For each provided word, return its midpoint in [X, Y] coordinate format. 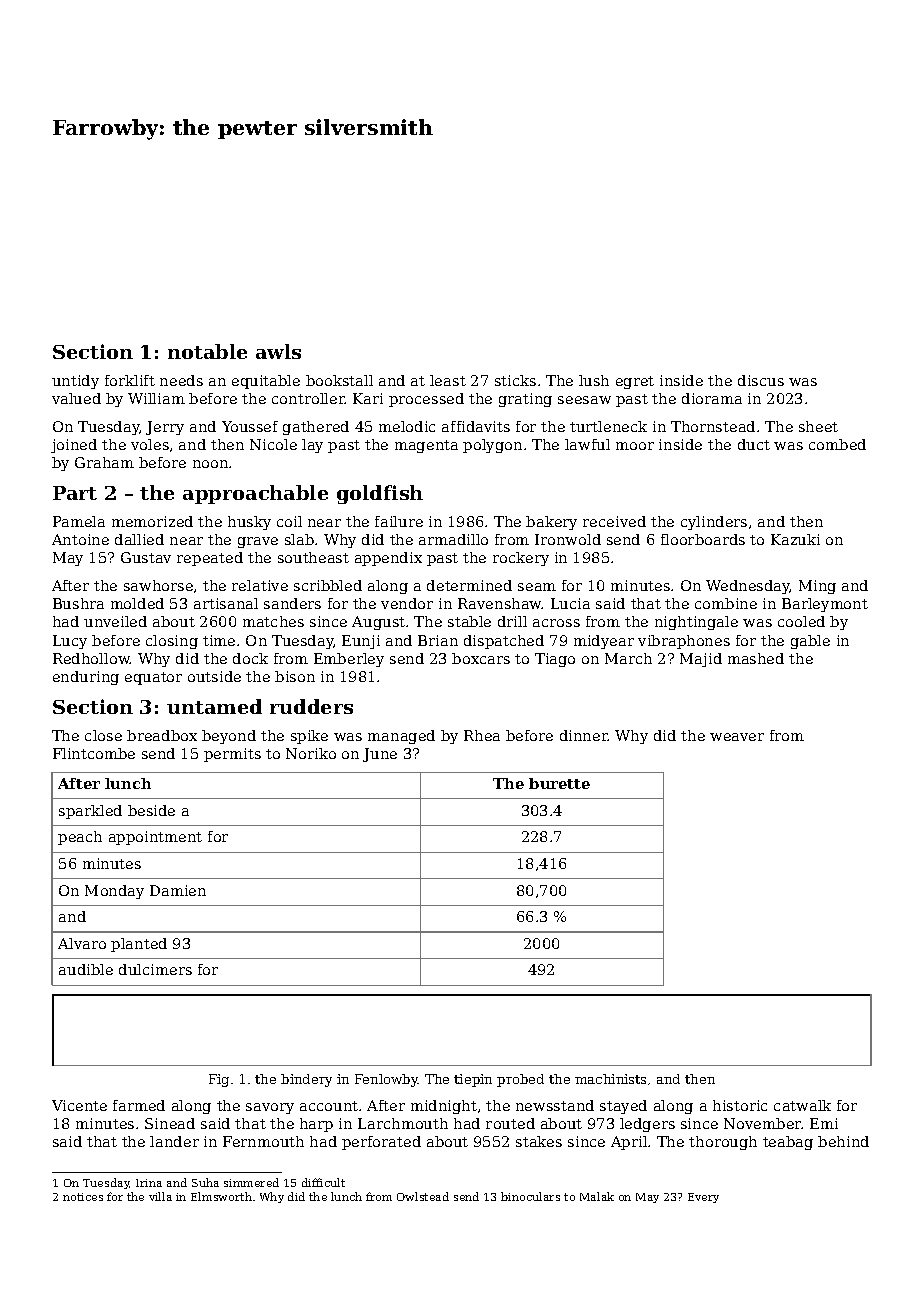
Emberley [349, 660]
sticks [515, 380]
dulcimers [155, 969]
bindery [306, 1080]
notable [207, 351]
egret [635, 382]
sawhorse [158, 585]
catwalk [802, 1105]
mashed [756, 658]
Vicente [79, 1105]
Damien [178, 890]
